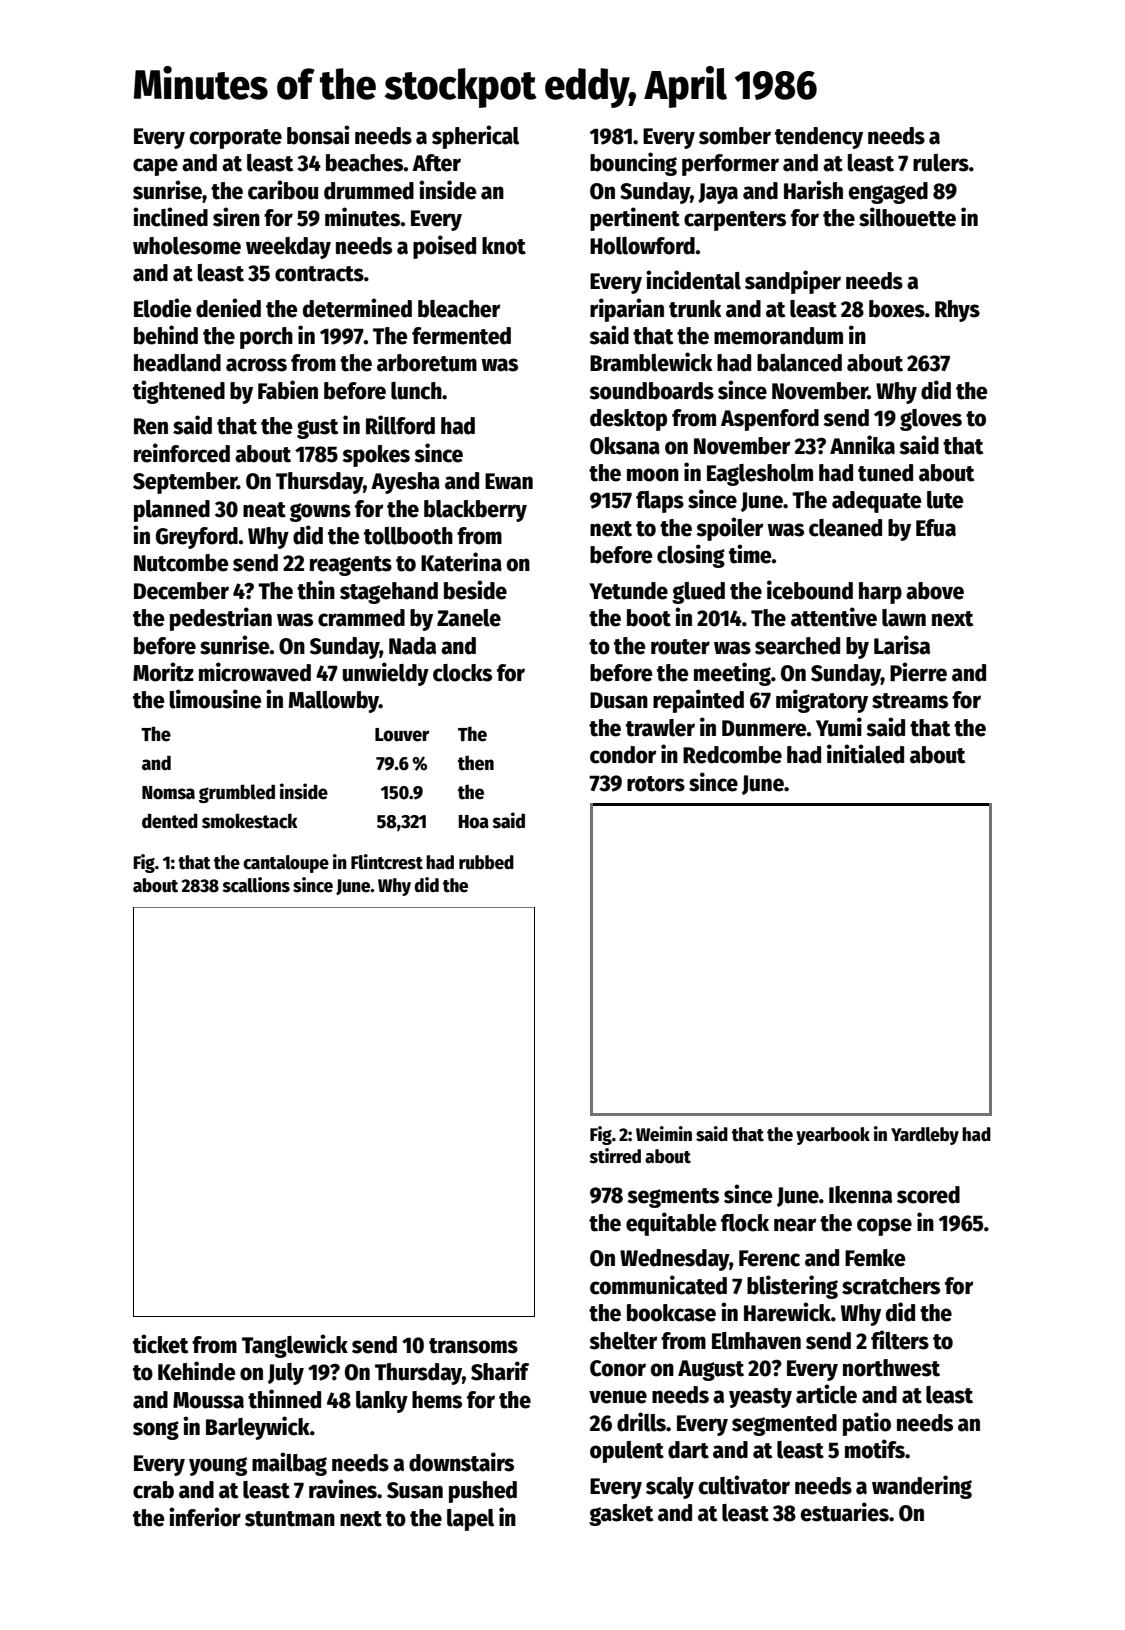  I want to click on Sharif, so click(500, 1371).
